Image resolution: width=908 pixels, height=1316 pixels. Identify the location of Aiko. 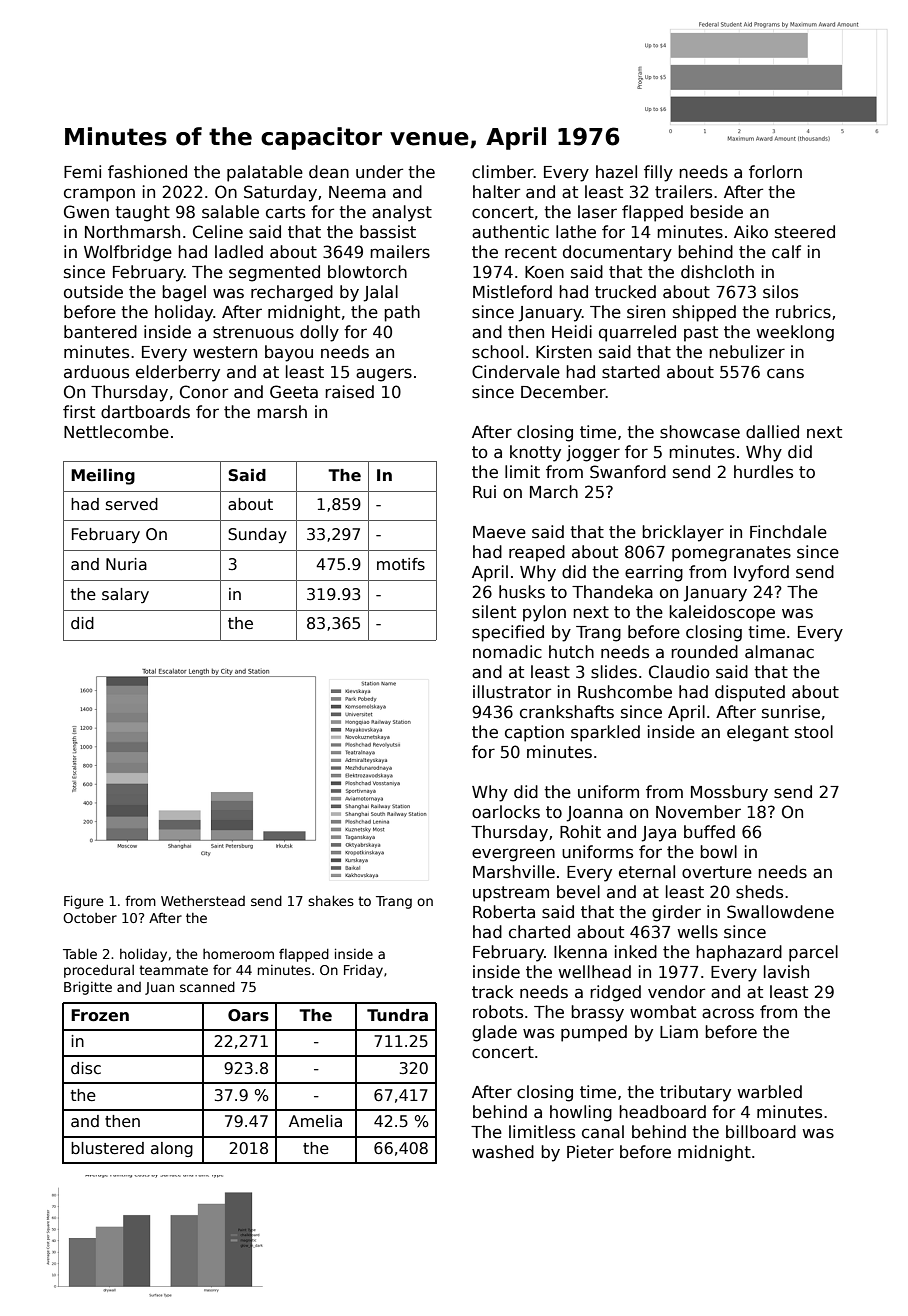
(751, 232).
